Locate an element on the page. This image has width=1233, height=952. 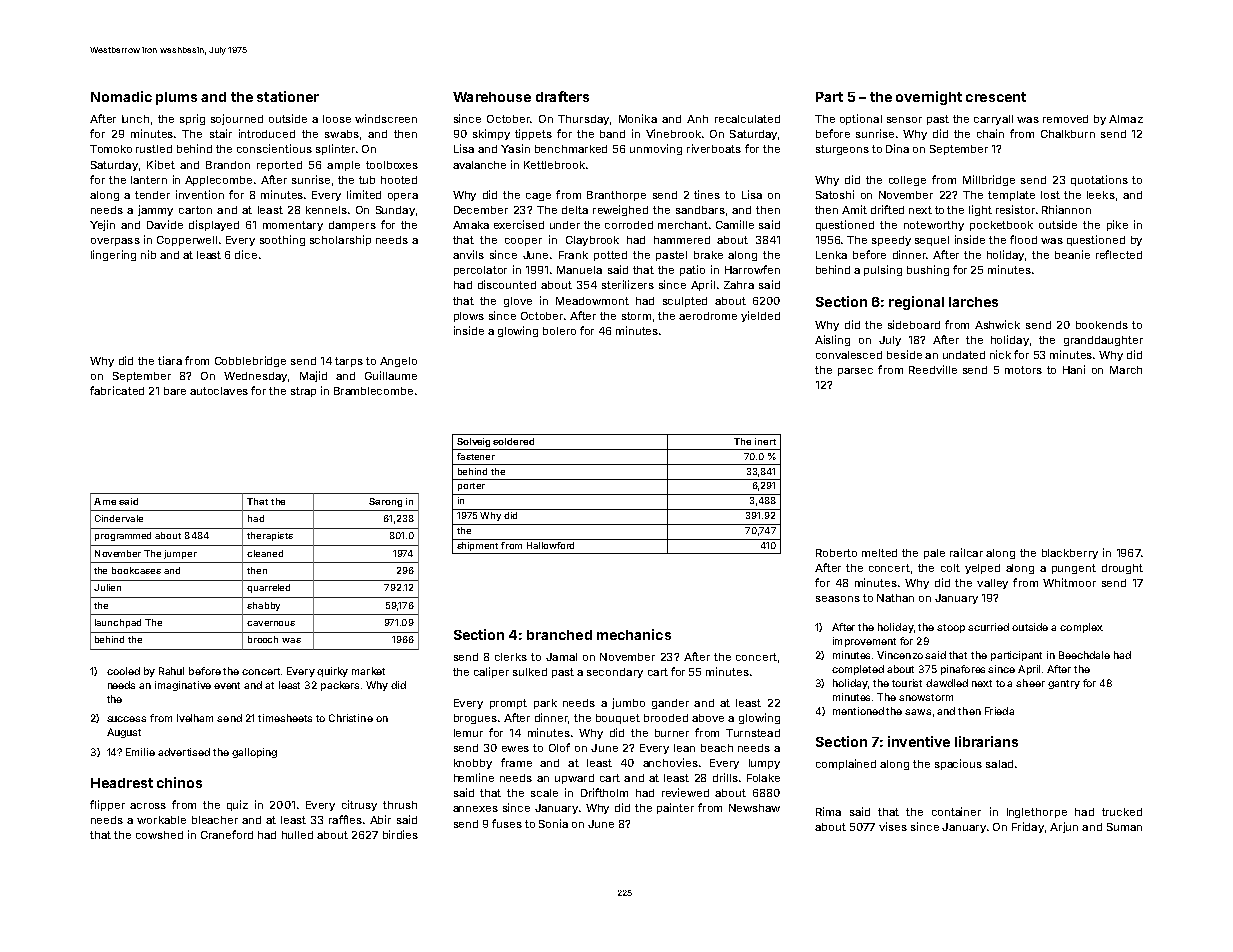
reflected is located at coordinates (1119, 254).
